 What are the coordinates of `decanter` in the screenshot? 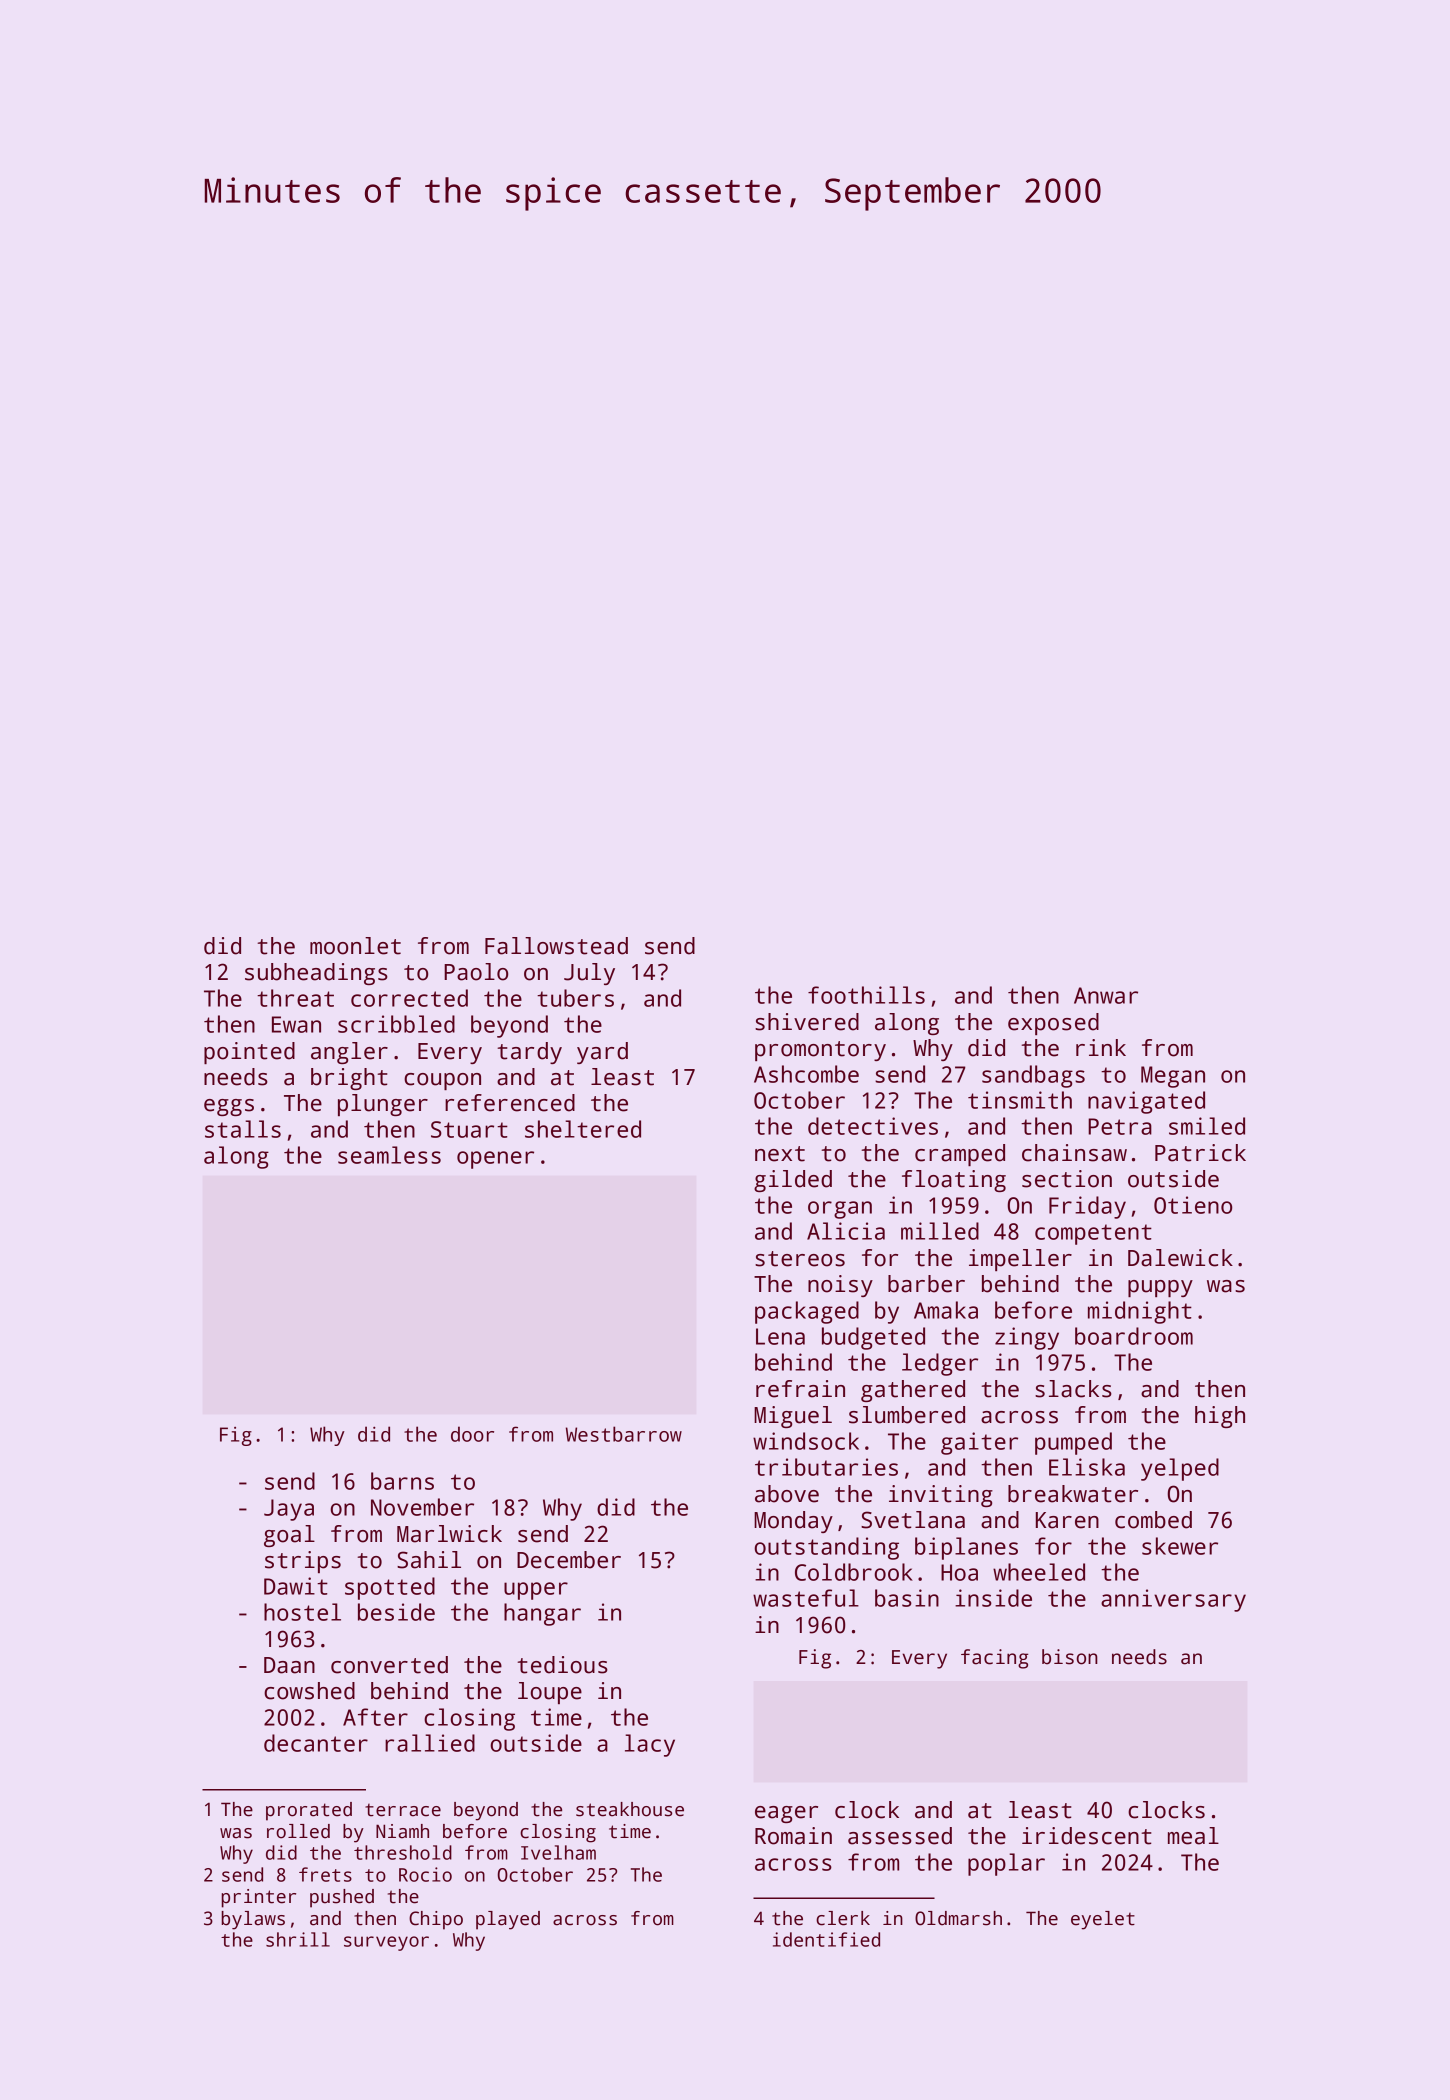 It's located at (316, 1743).
